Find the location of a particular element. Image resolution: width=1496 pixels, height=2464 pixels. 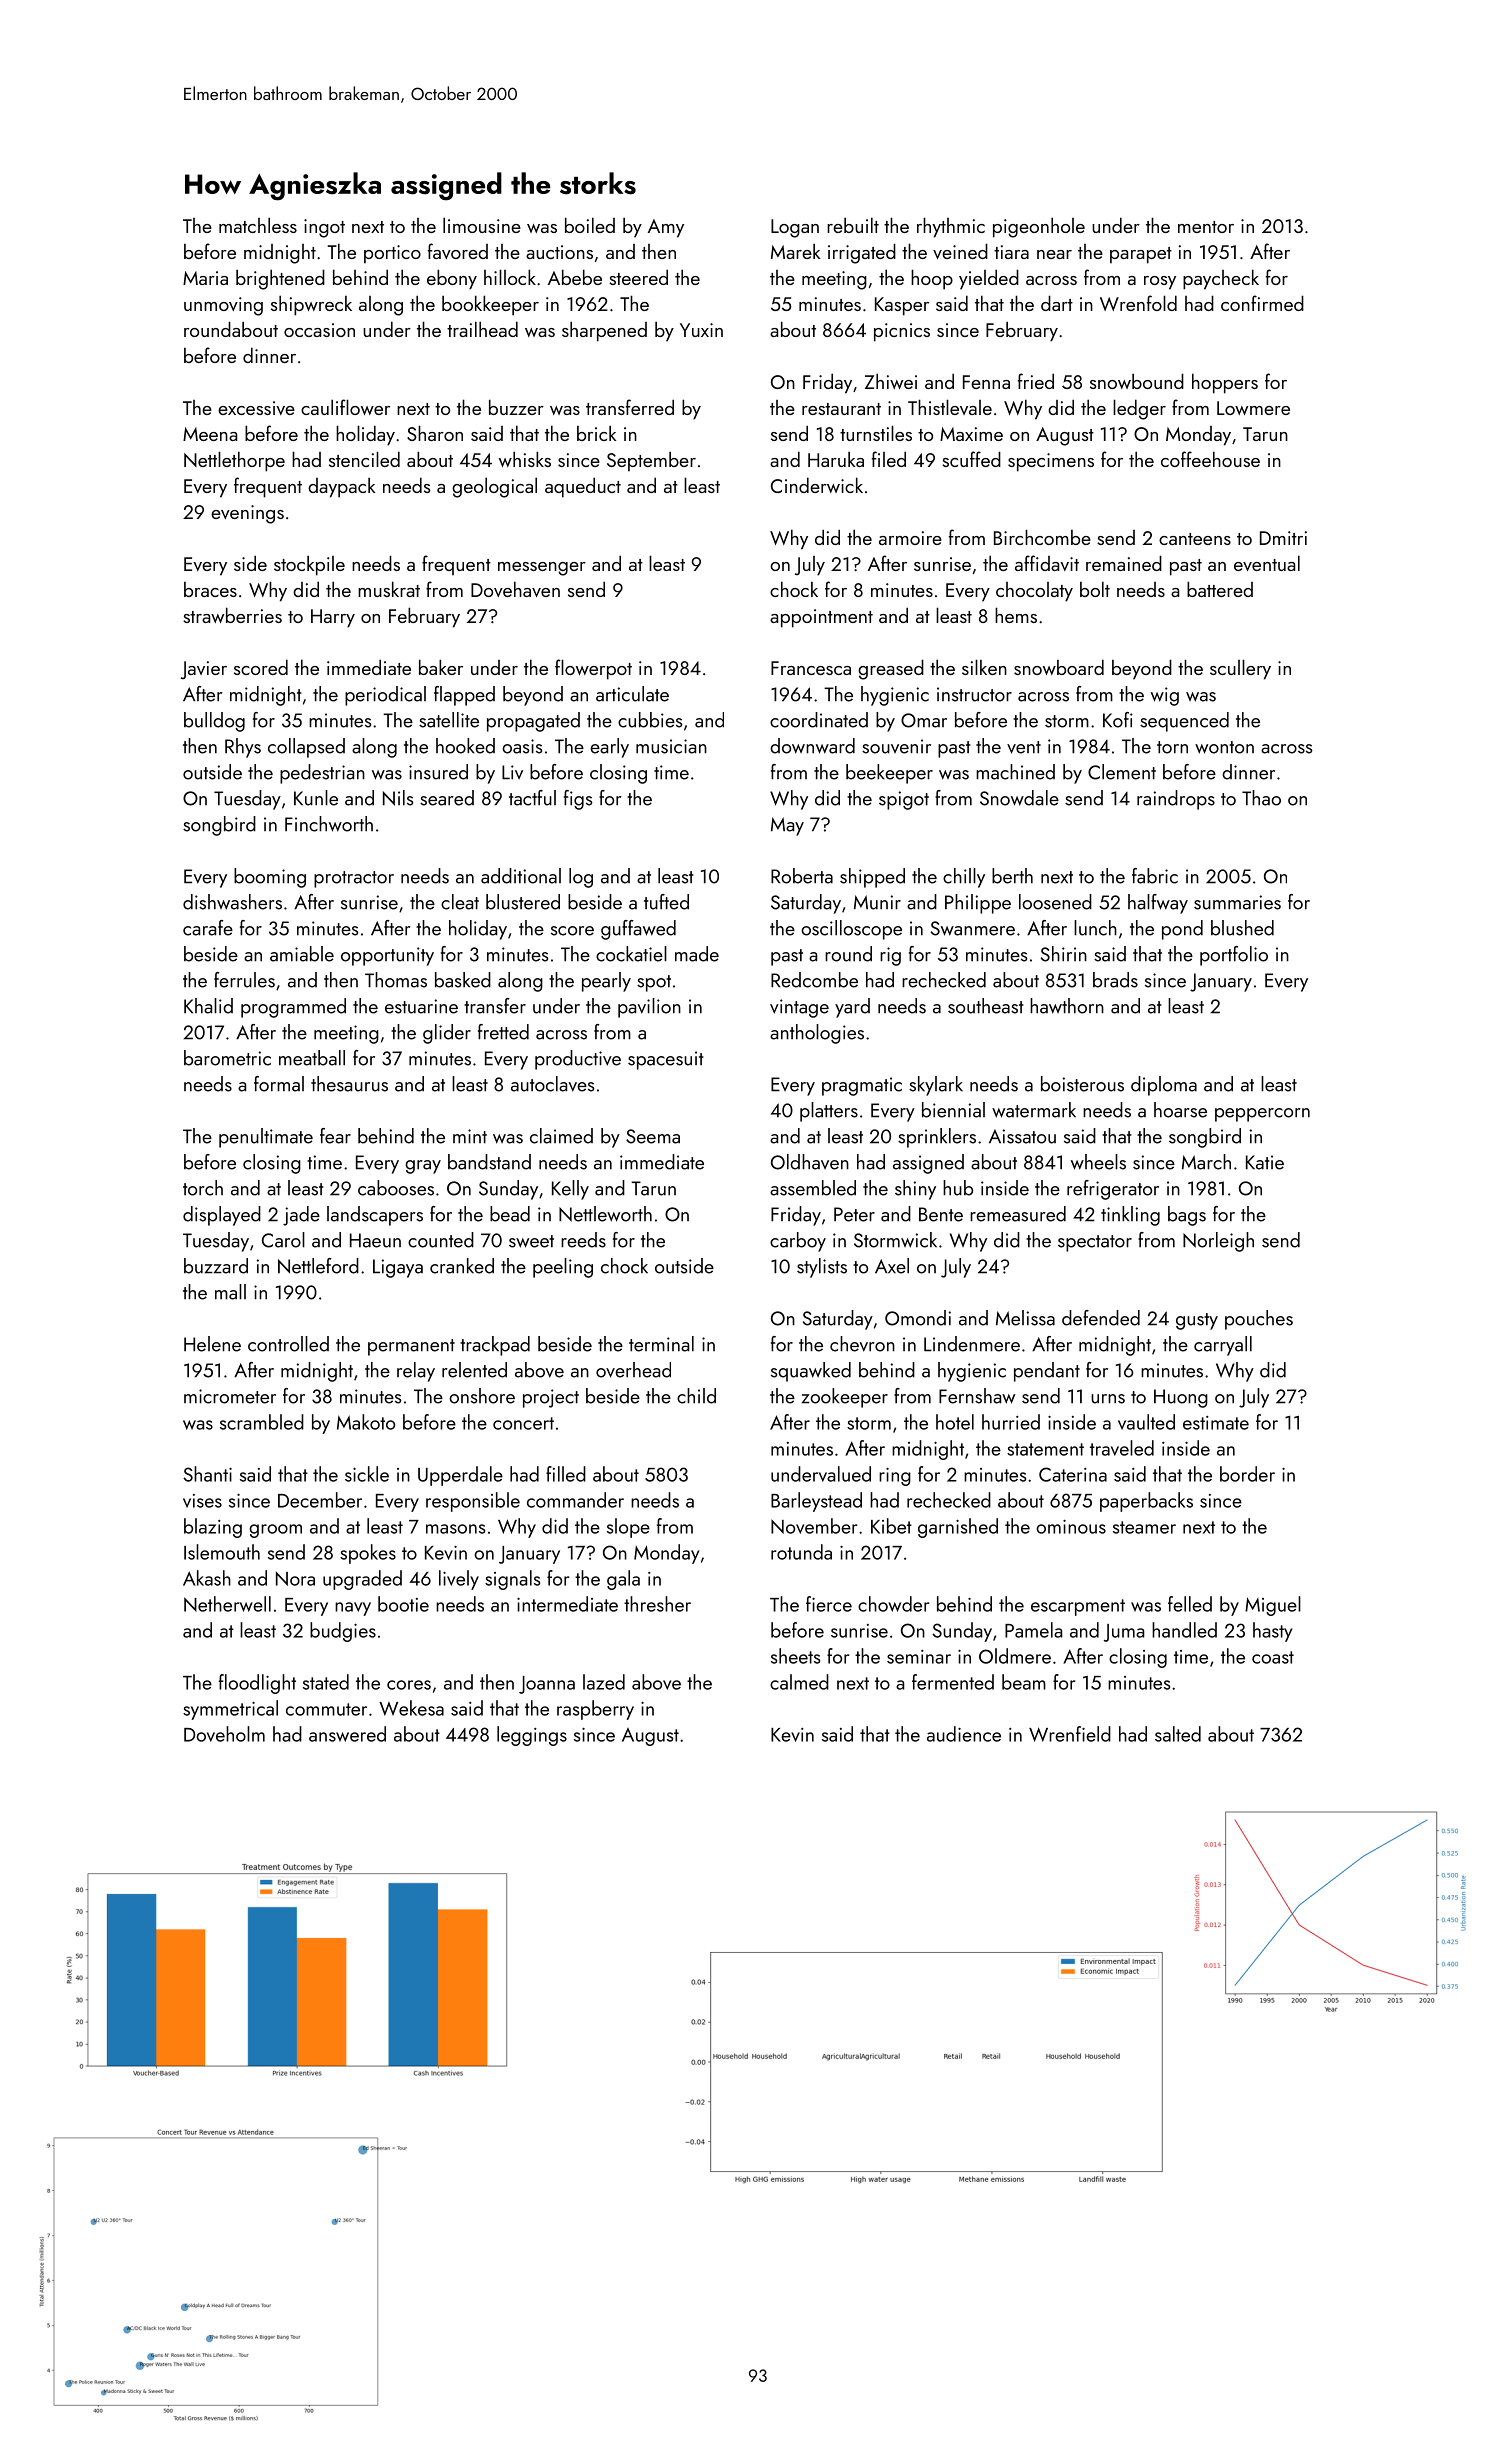

torch is located at coordinates (203, 1188).
